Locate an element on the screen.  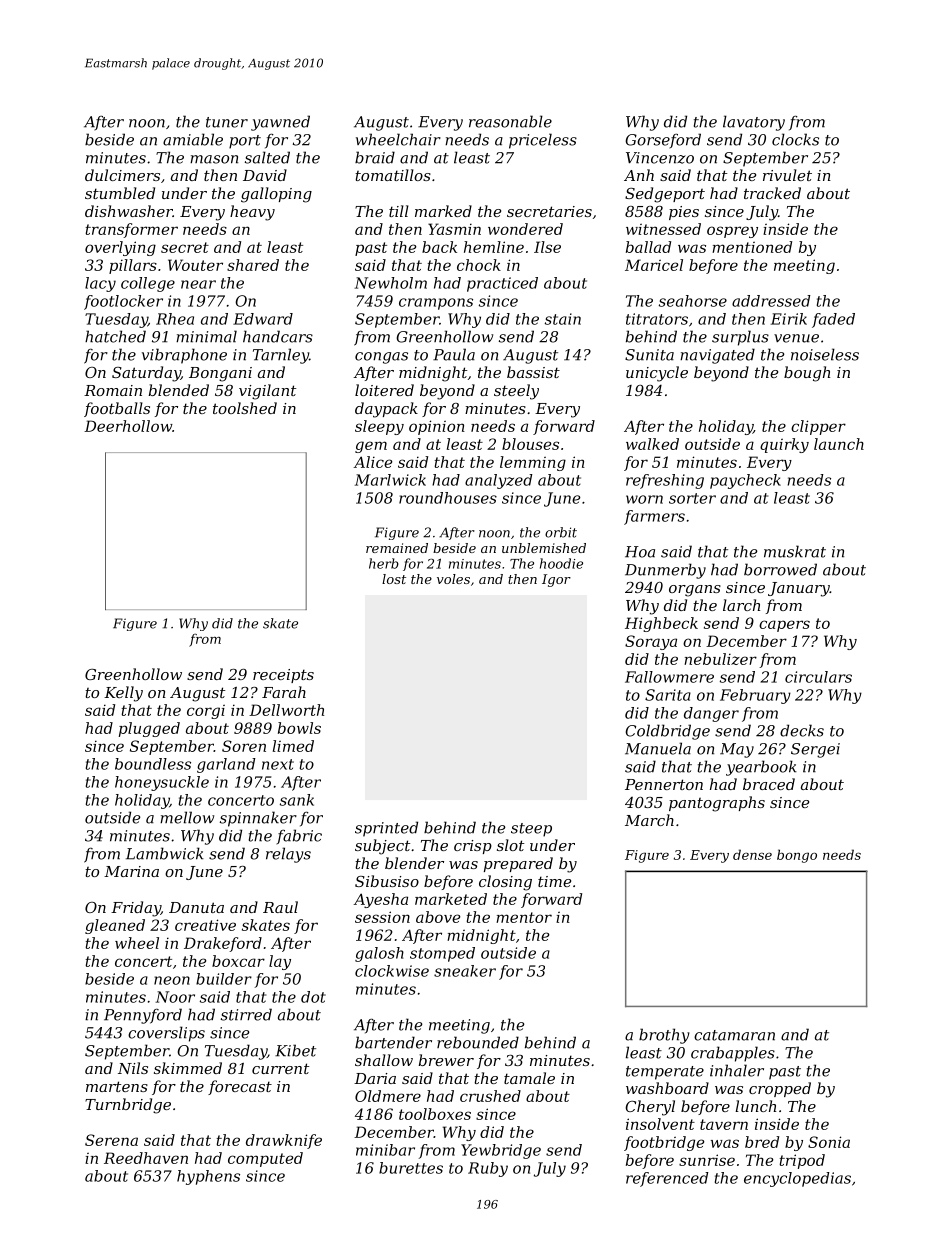
amiable is located at coordinates (193, 139).
